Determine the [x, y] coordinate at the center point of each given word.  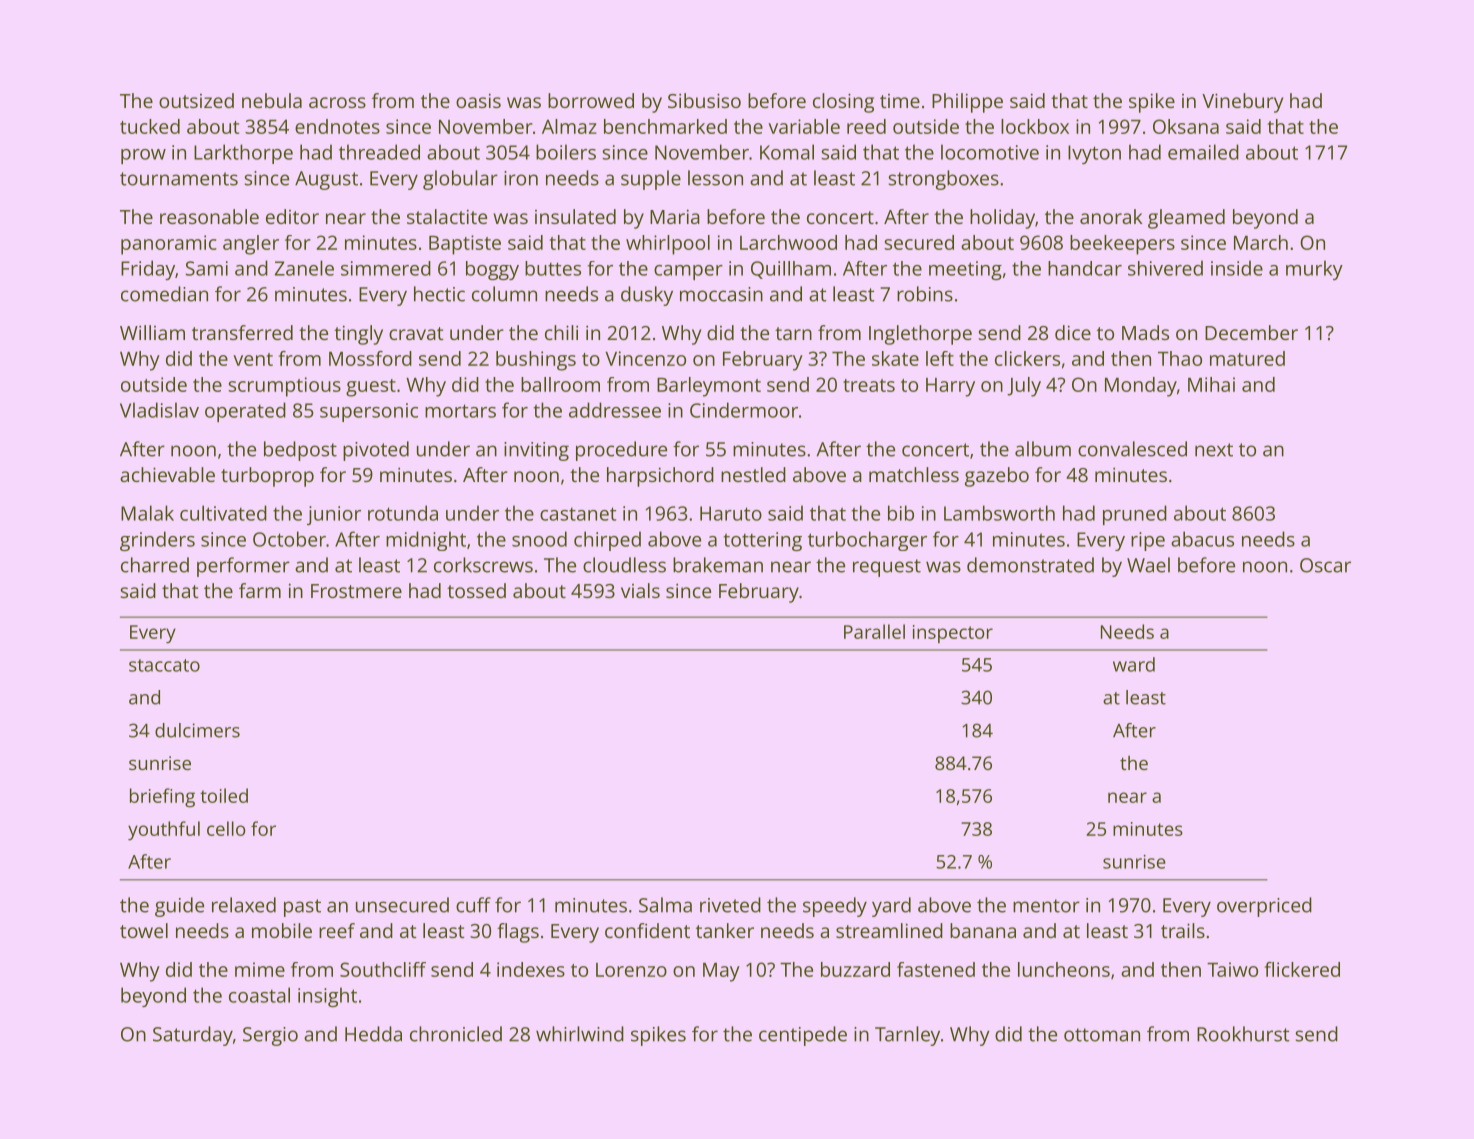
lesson [715, 178]
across [337, 102]
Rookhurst [1243, 1034]
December [1251, 332]
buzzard [855, 969]
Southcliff [383, 969]
